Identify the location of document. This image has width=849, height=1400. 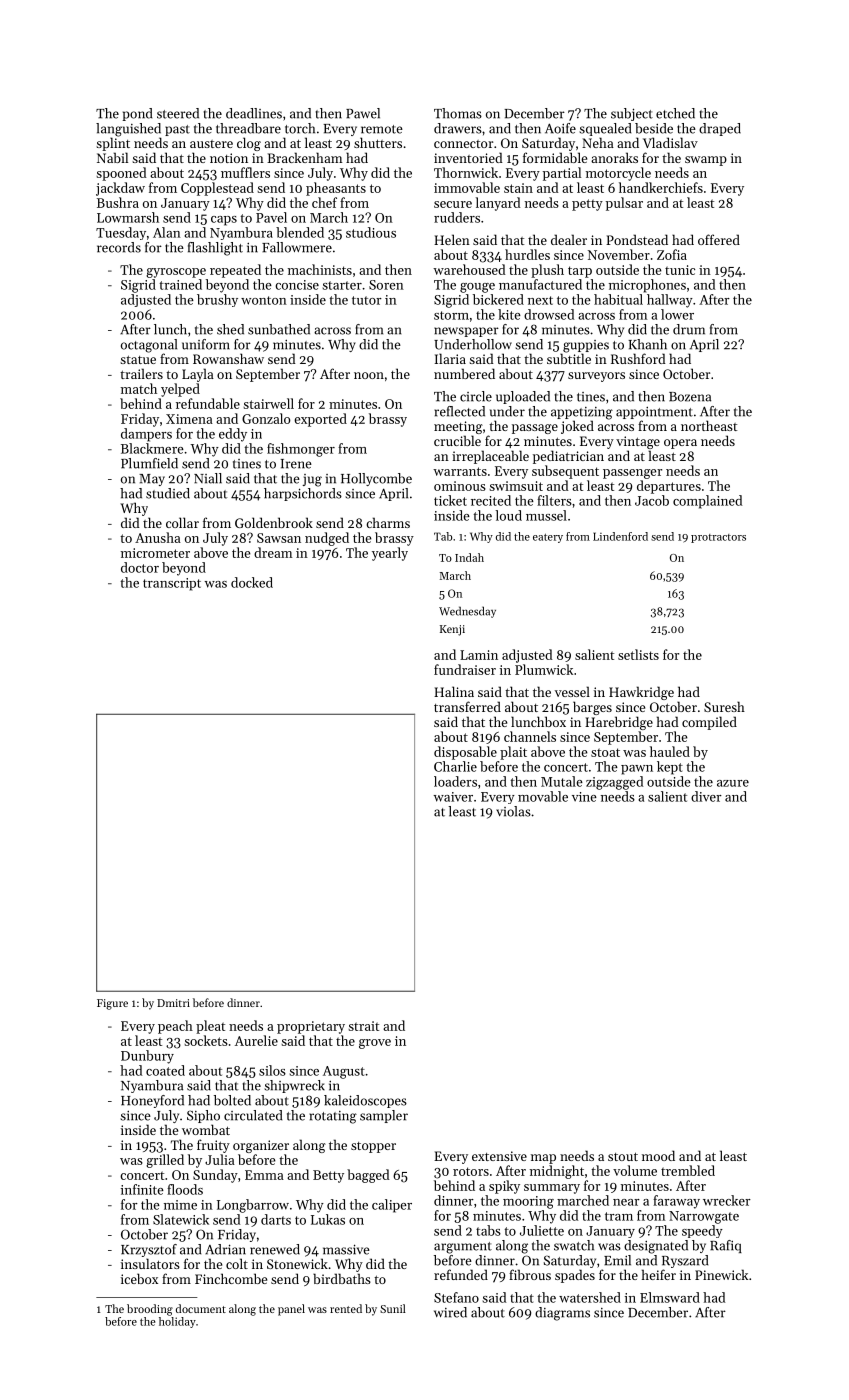
(201, 1308).
